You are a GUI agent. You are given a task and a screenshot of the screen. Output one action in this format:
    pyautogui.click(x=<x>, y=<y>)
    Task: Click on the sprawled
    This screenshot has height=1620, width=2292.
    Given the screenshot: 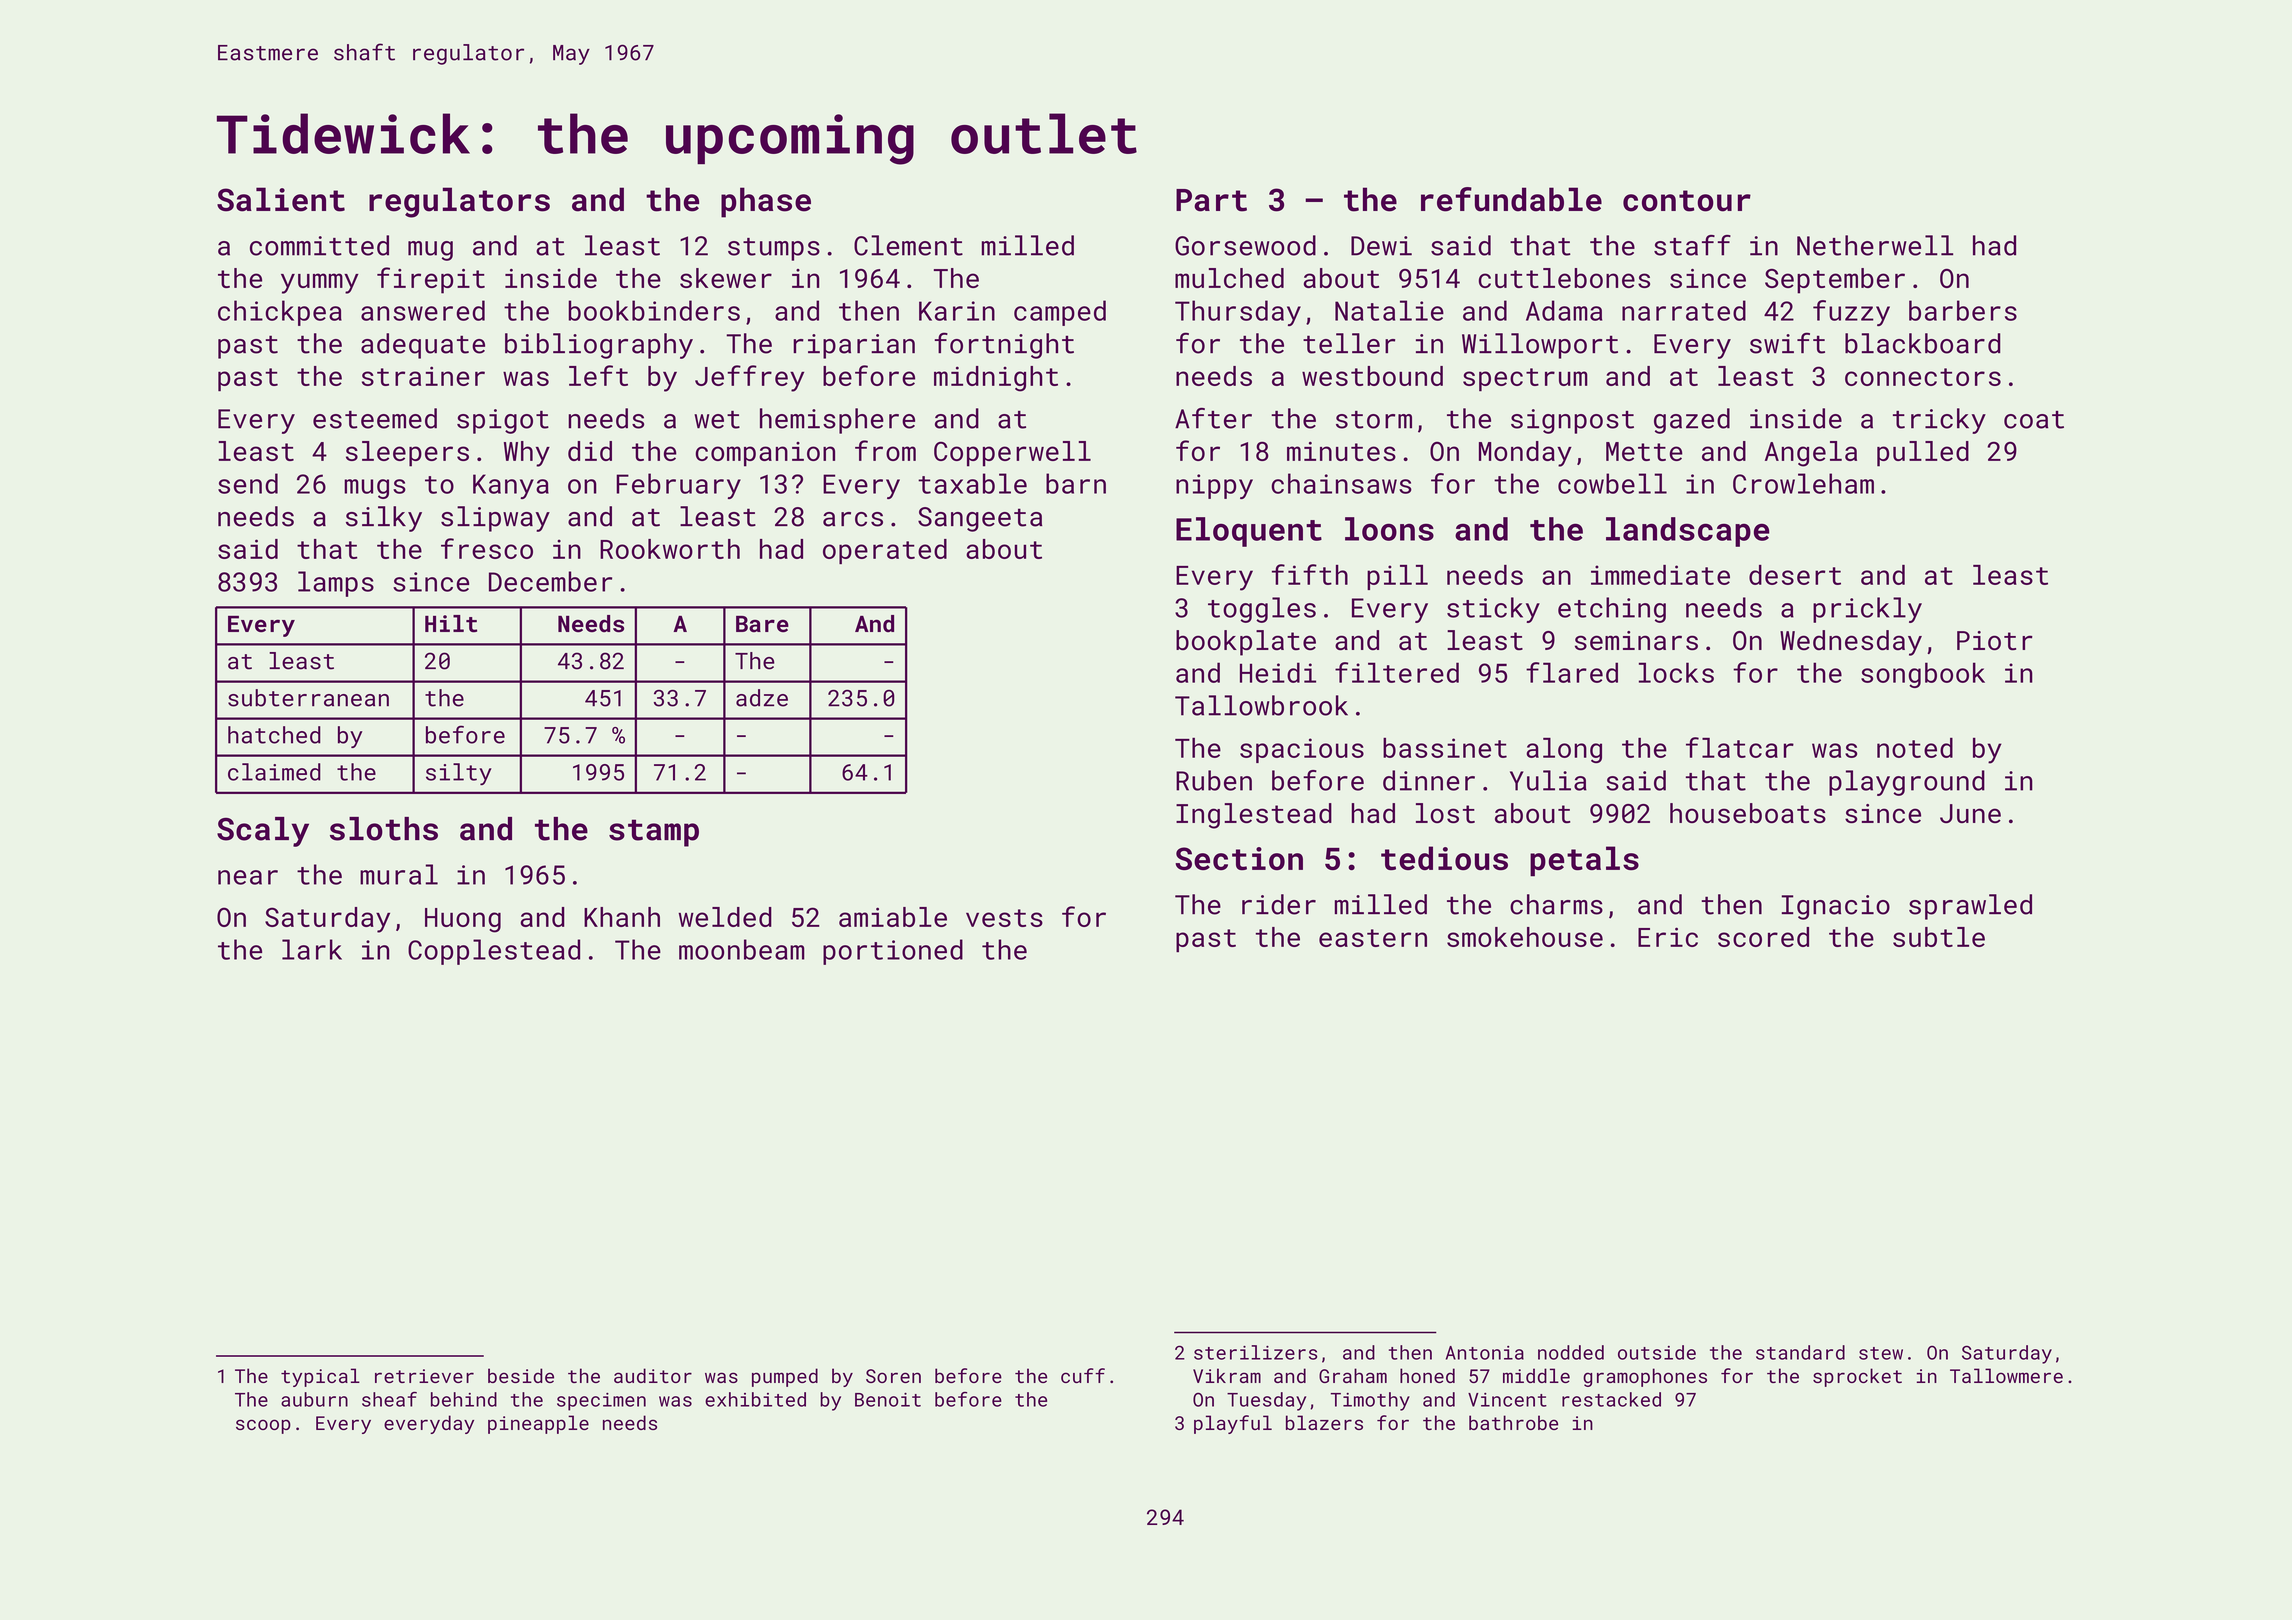 What is the action you would take?
    pyautogui.click(x=1970, y=907)
